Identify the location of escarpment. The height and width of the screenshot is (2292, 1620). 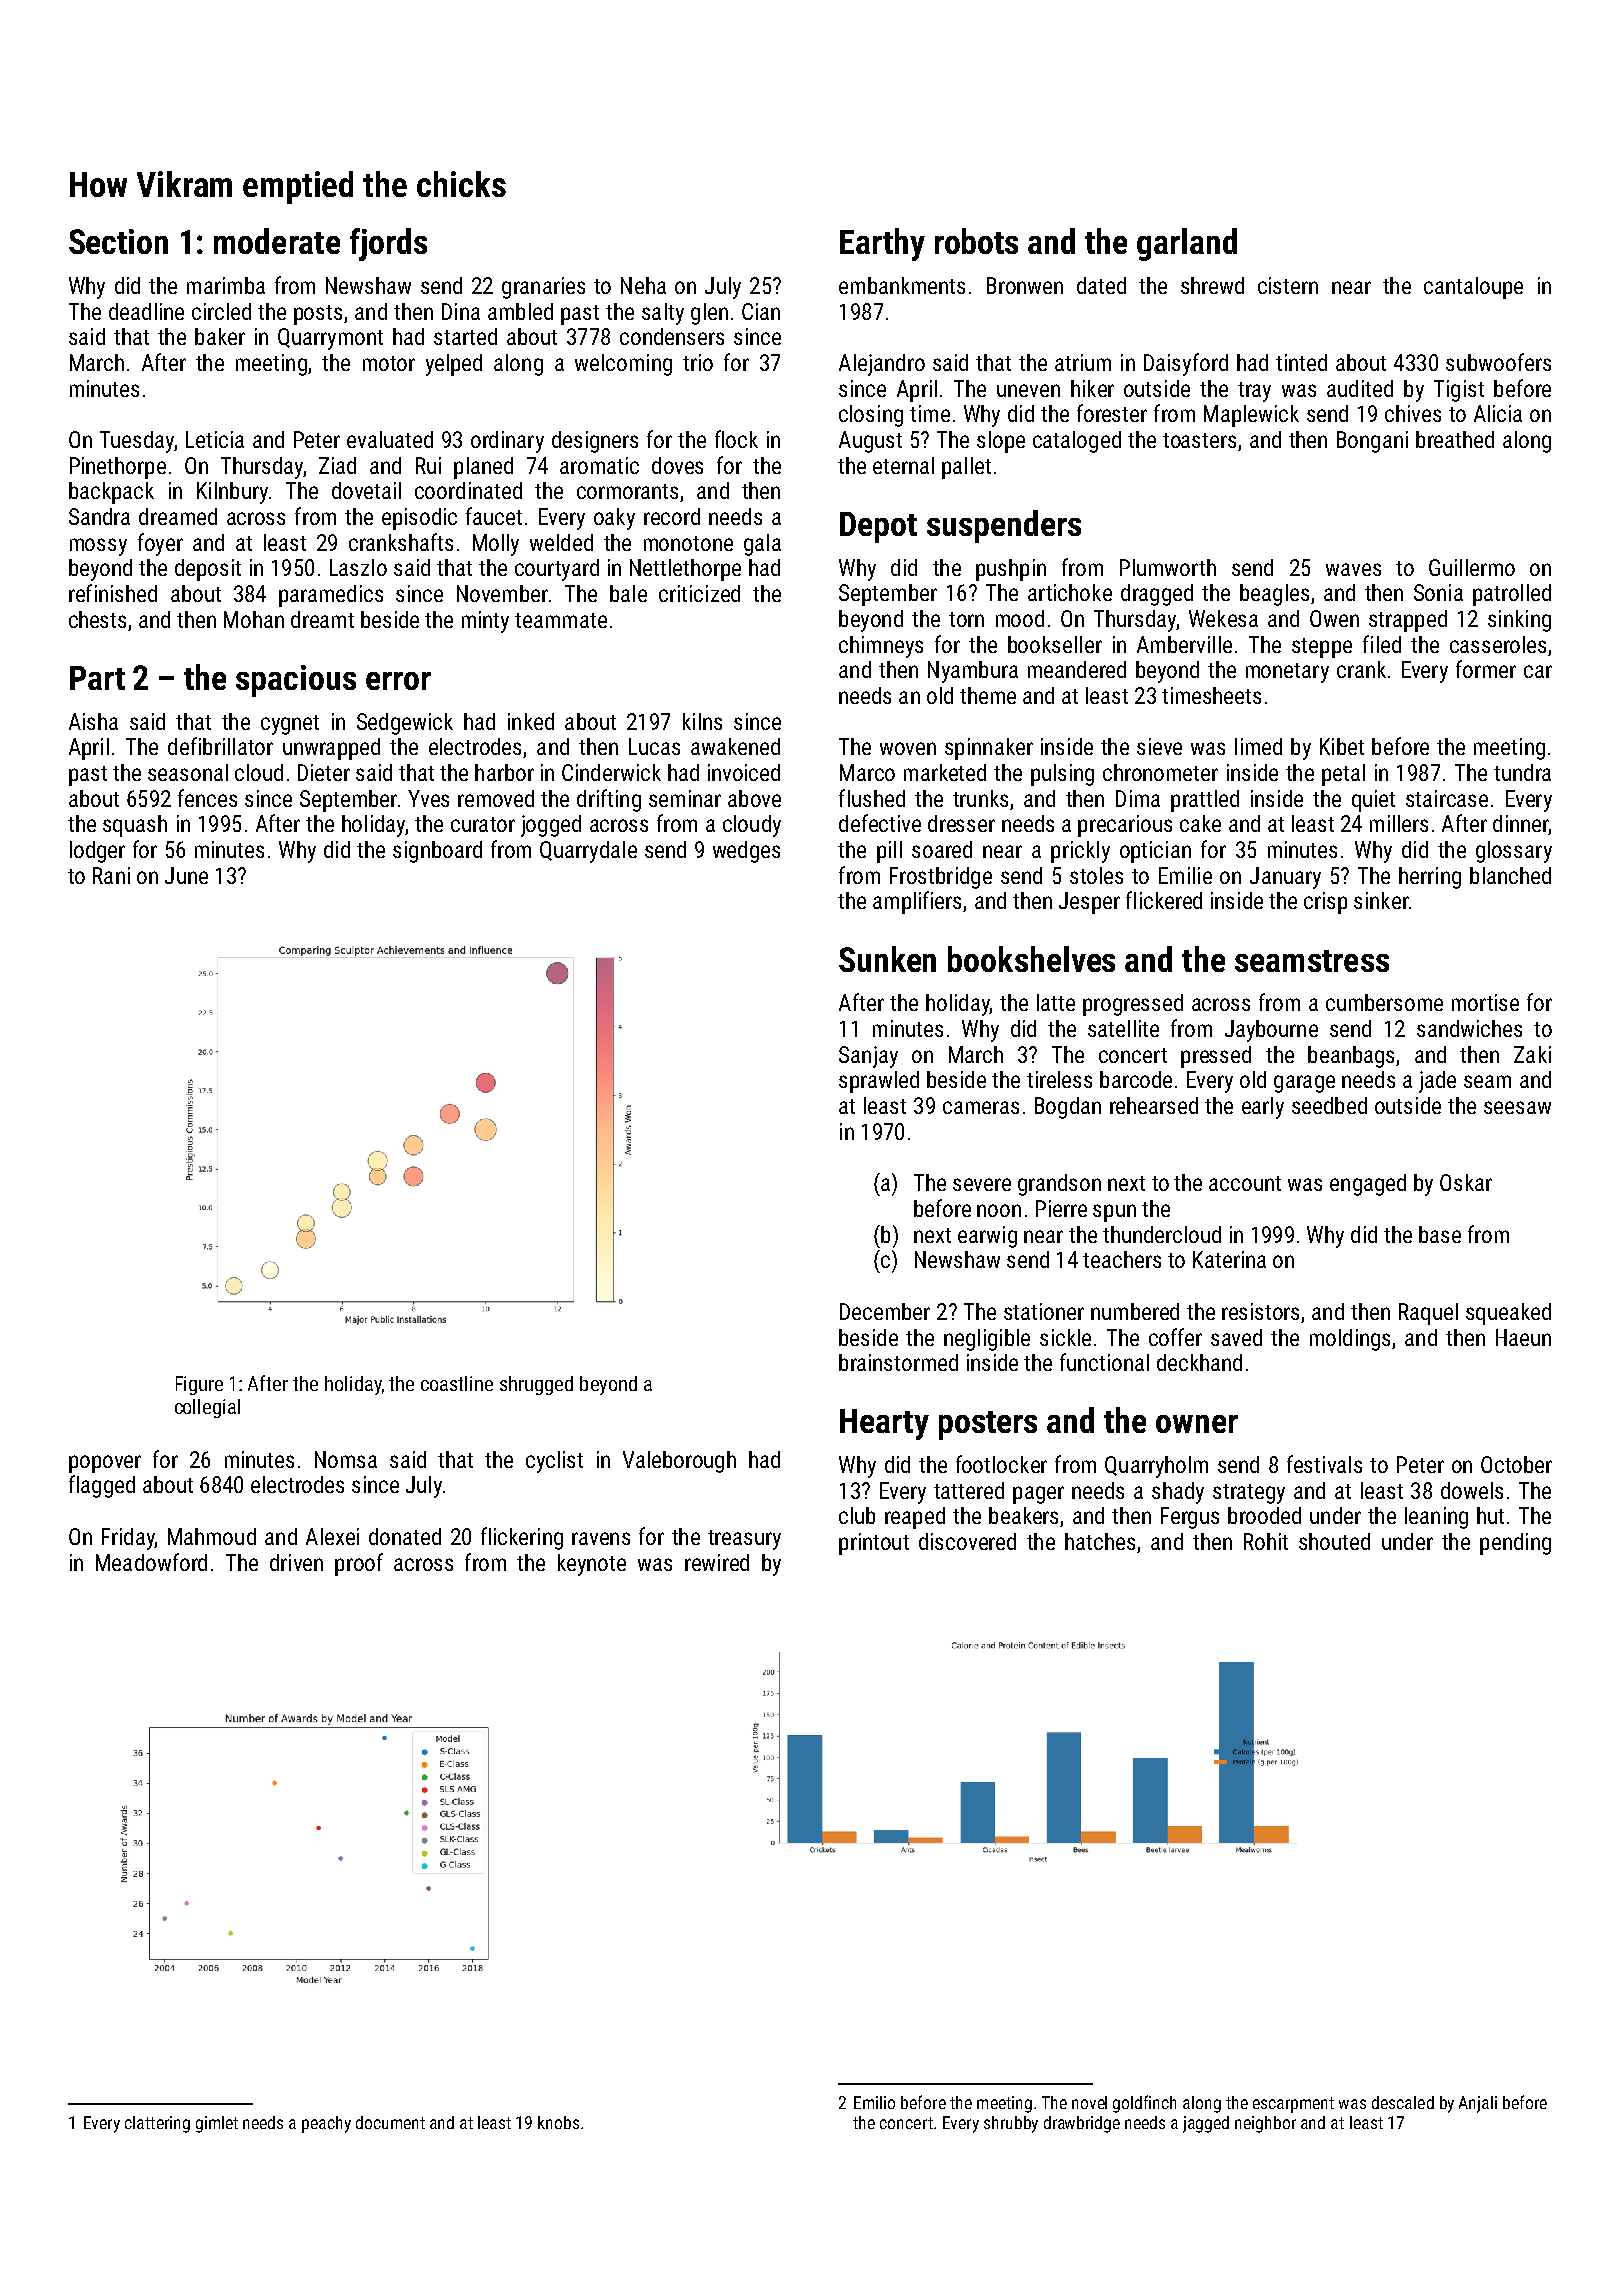
(1293, 2105).
